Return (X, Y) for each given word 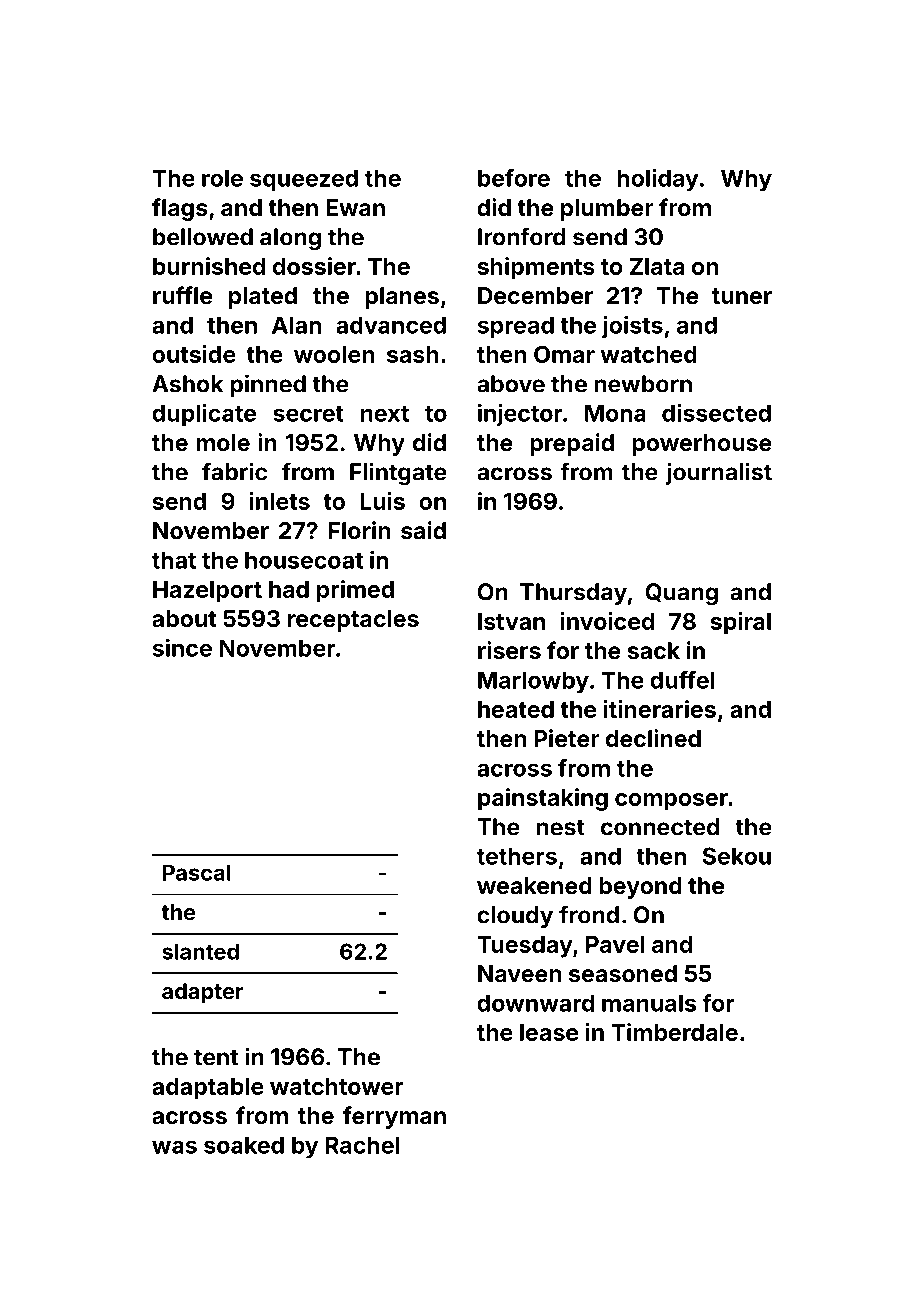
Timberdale (674, 1032)
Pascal (197, 872)
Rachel (363, 1145)
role (222, 178)
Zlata (657, 266)
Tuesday (525, 947)
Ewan (355, 207)
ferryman (394, 1117)
